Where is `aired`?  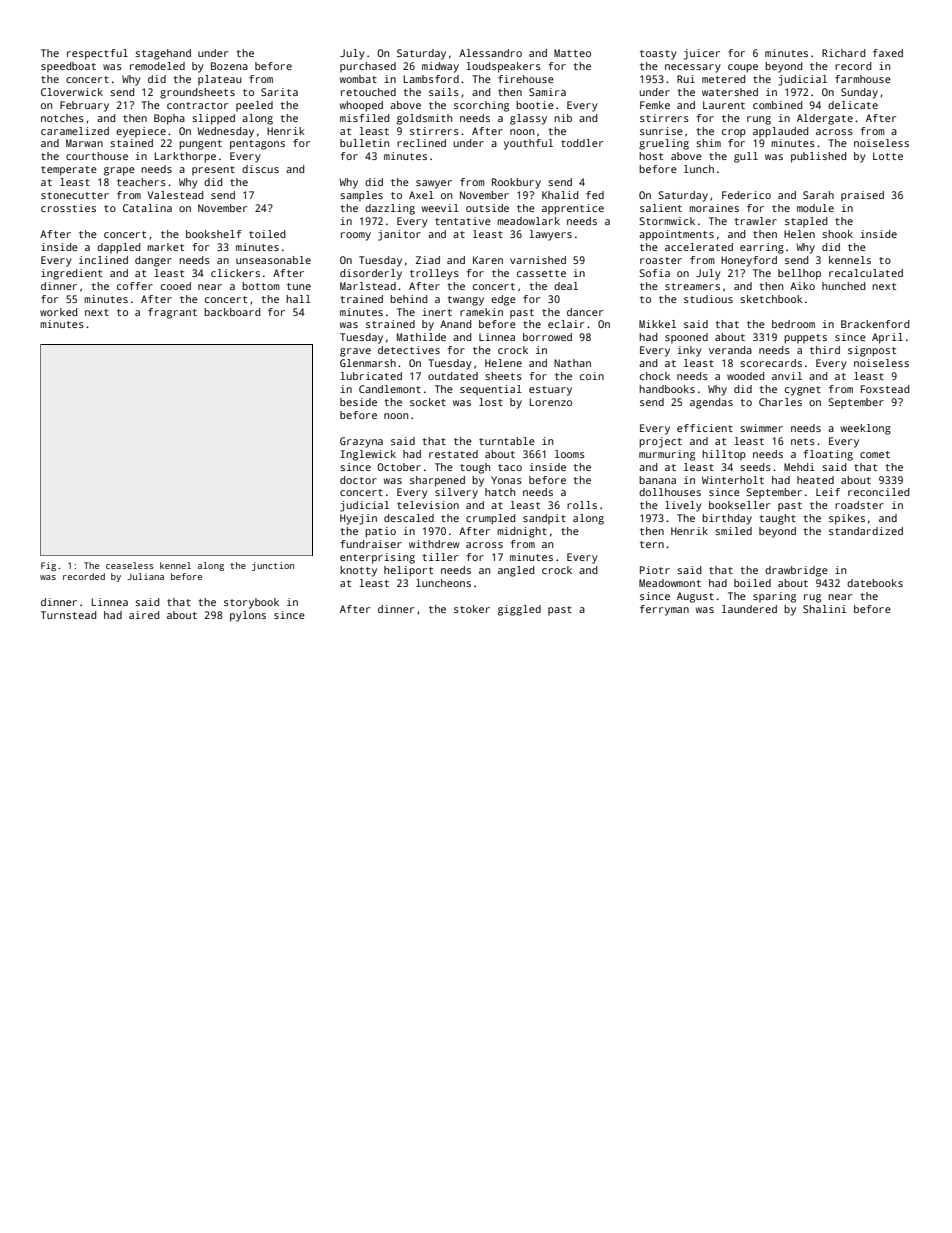
aired is located at coordinates (144, 615).
